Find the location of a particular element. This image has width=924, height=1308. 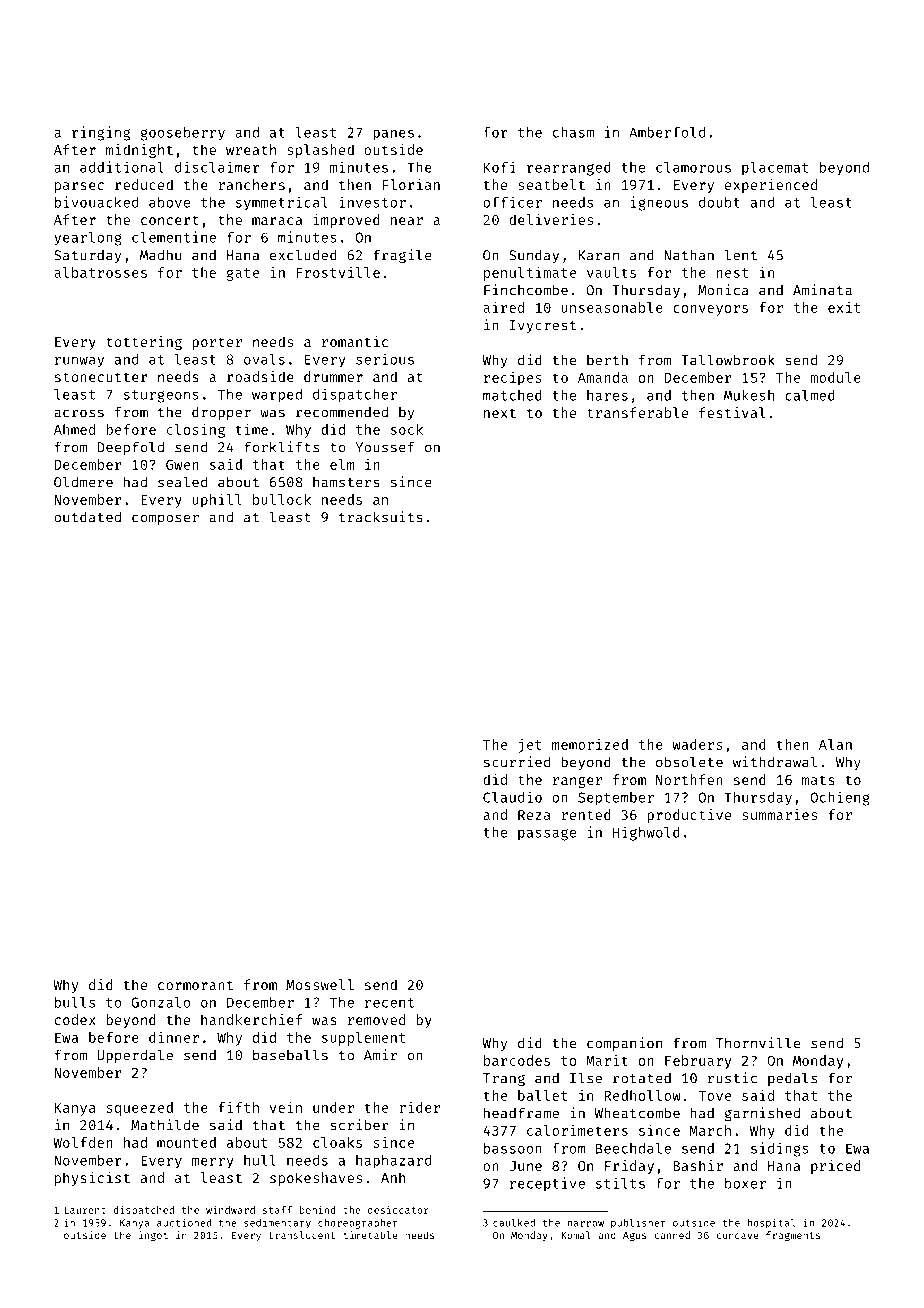

ballet is located at coordinates (543, 1095).
